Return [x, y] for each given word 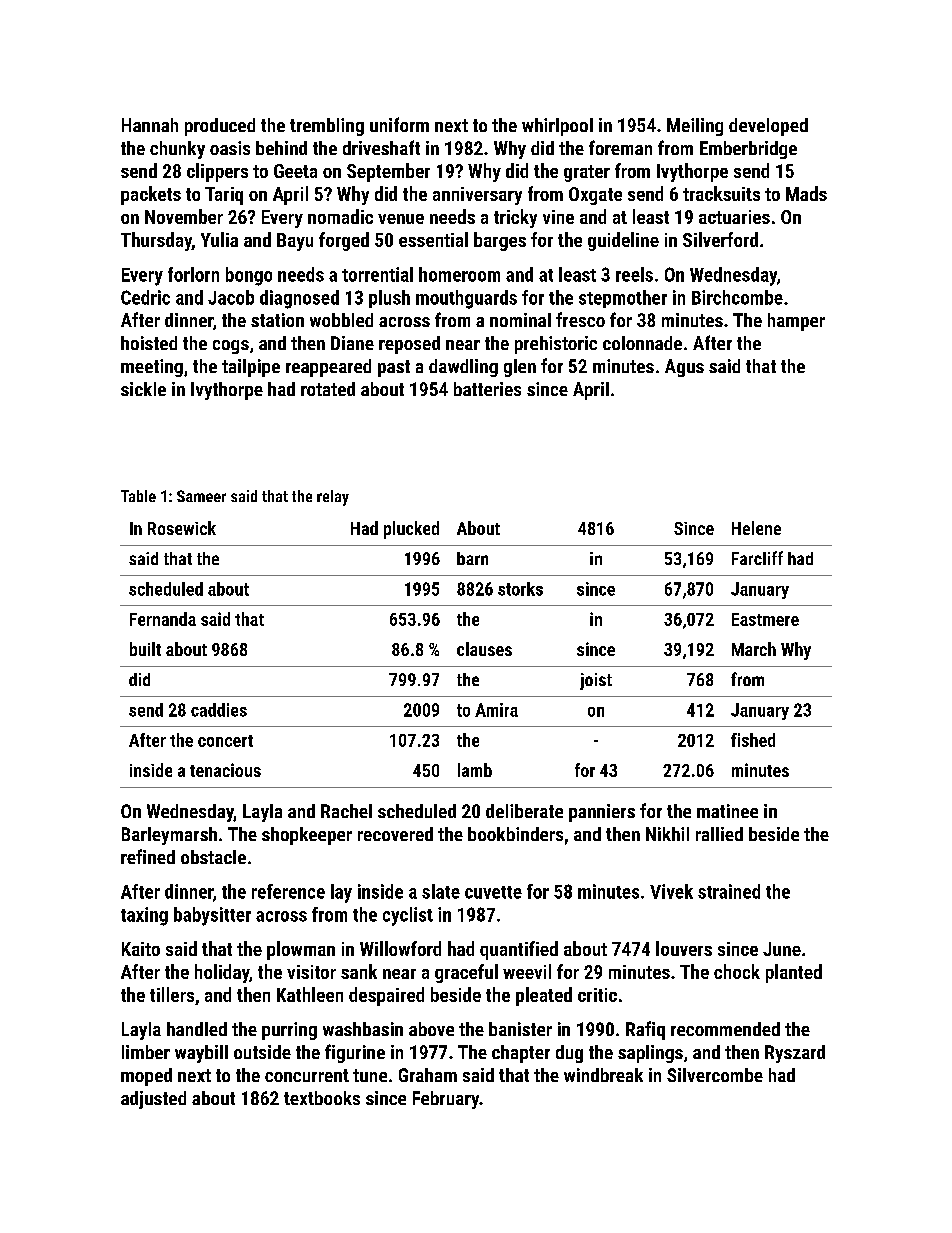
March [754, 649]
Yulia [219, 239]
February [446, 1100]
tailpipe [251, 368]
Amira [496, 710]
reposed [409, 345]
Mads [806, 193]
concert [225, 741]
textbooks [322, 1098]
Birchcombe [737, 297]
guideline [623, 241]
